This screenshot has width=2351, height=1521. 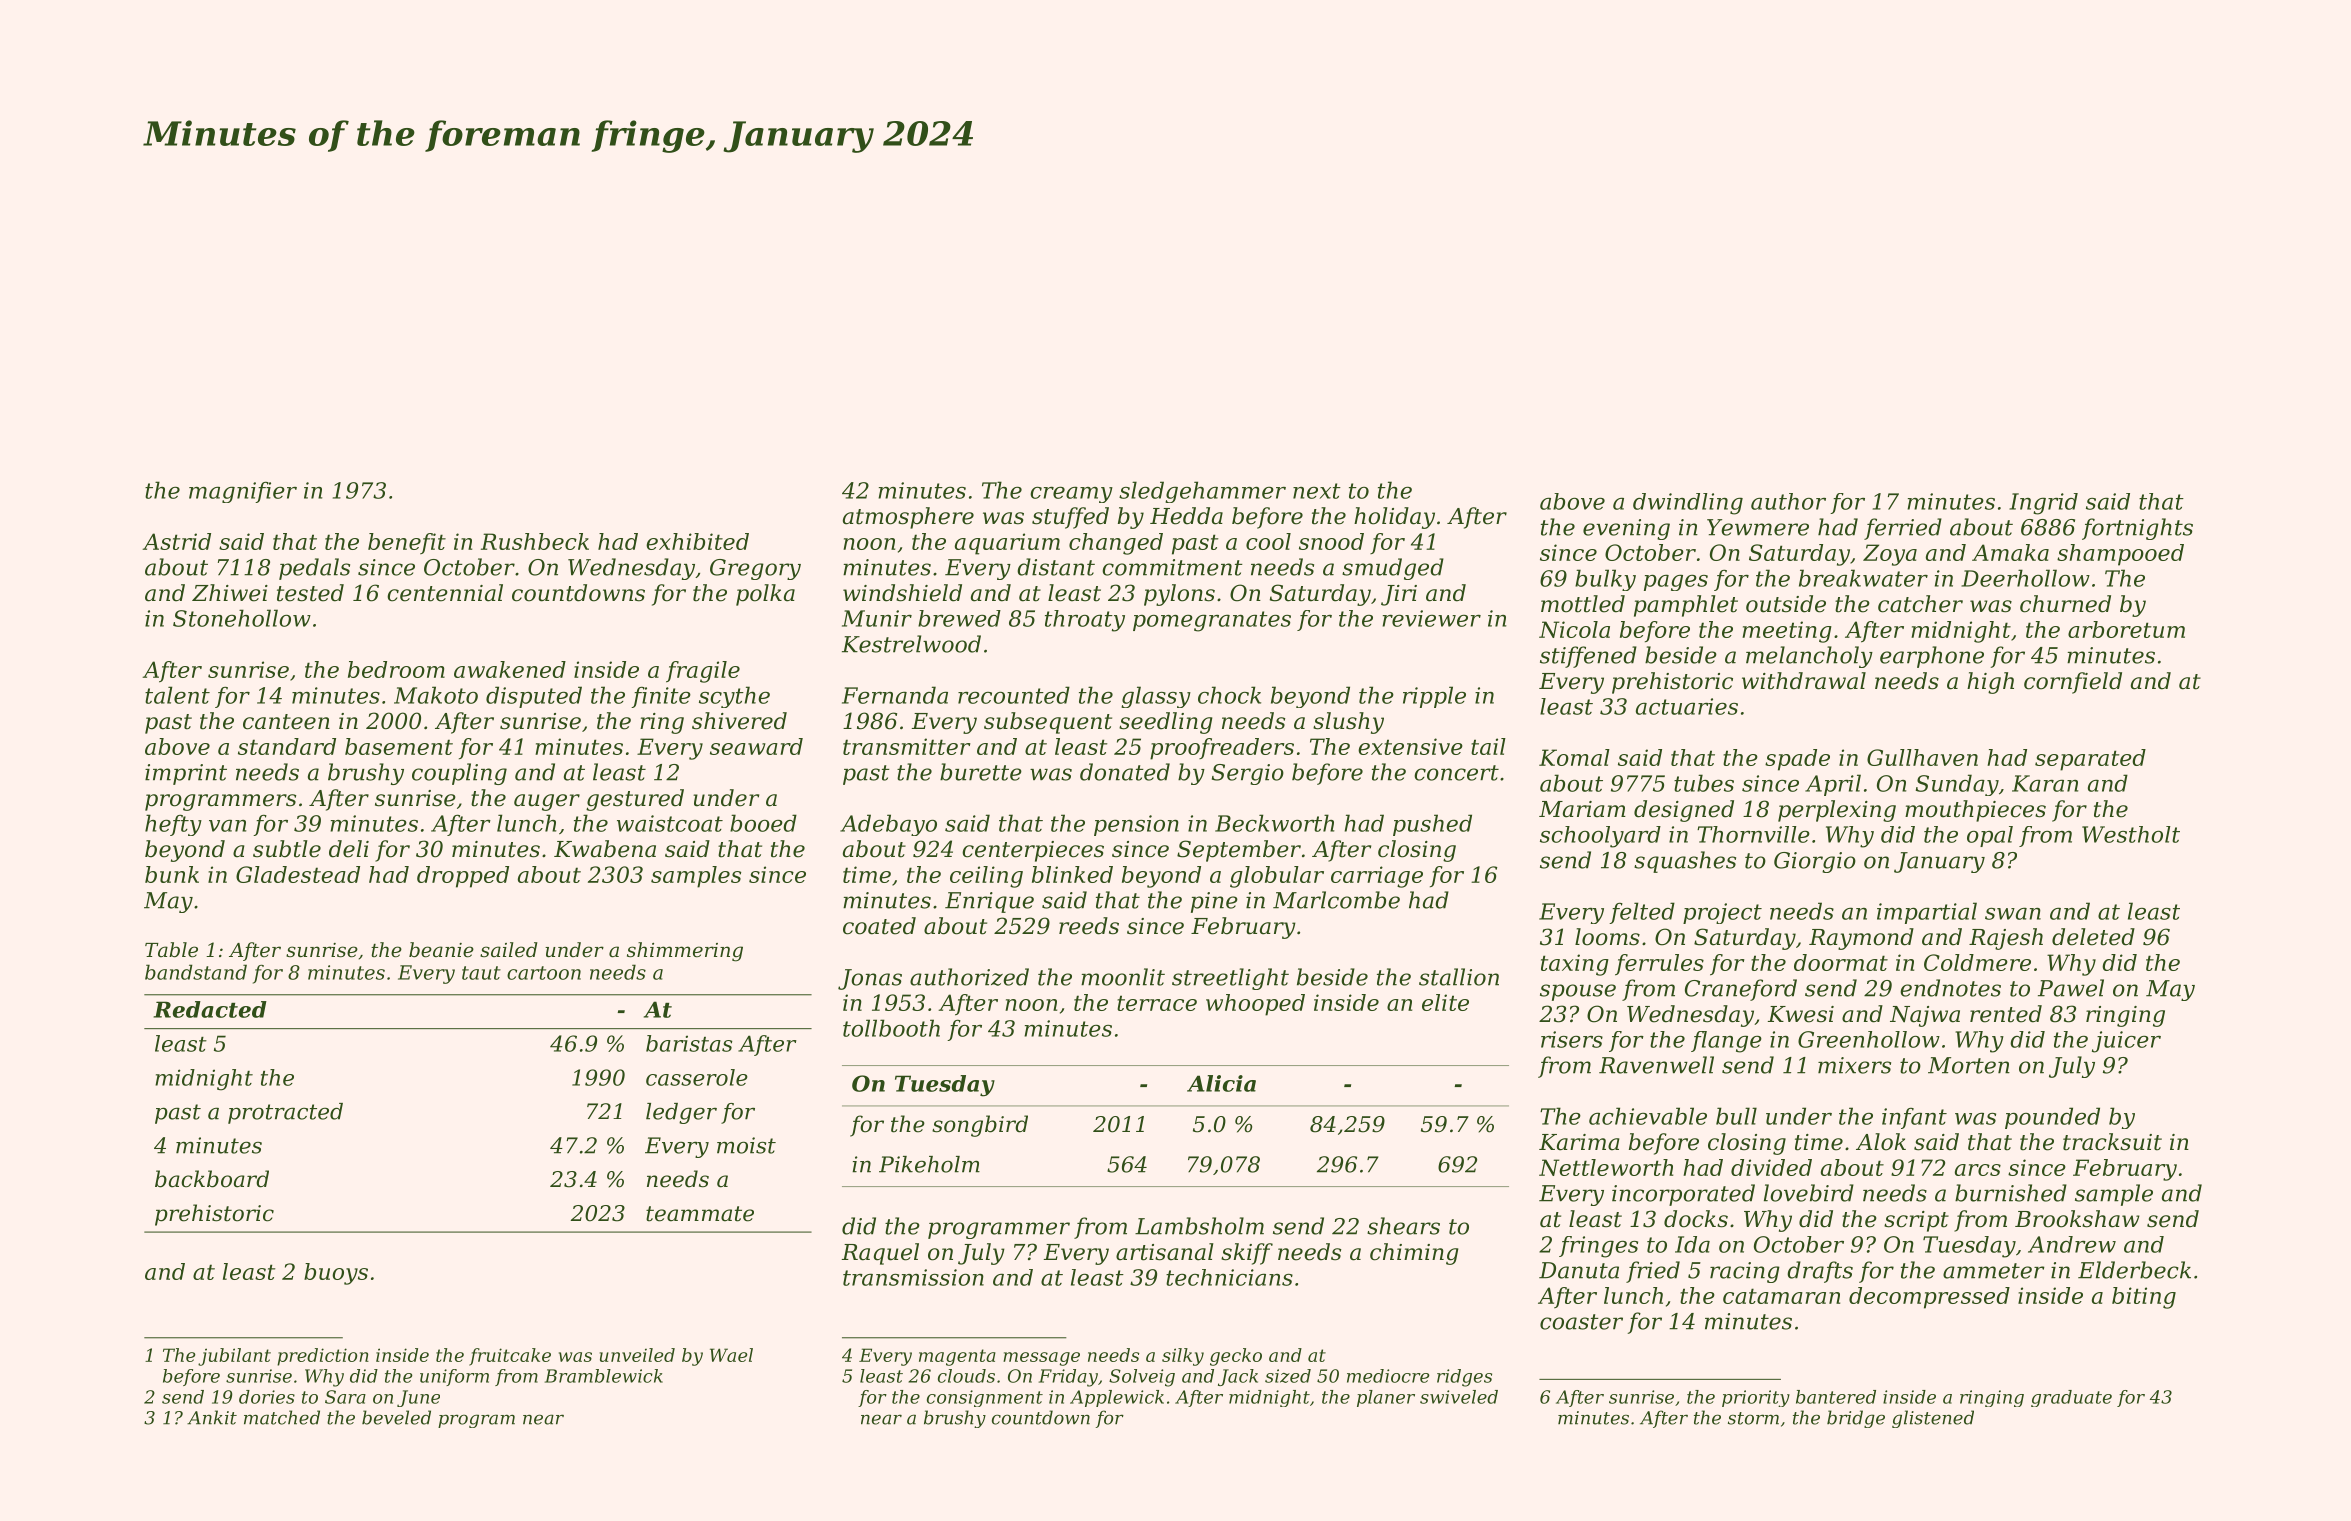 What do you see at coordinates (1056, 567) in the screenshot?
I see `distant` at bounding box center [1056, 567].
